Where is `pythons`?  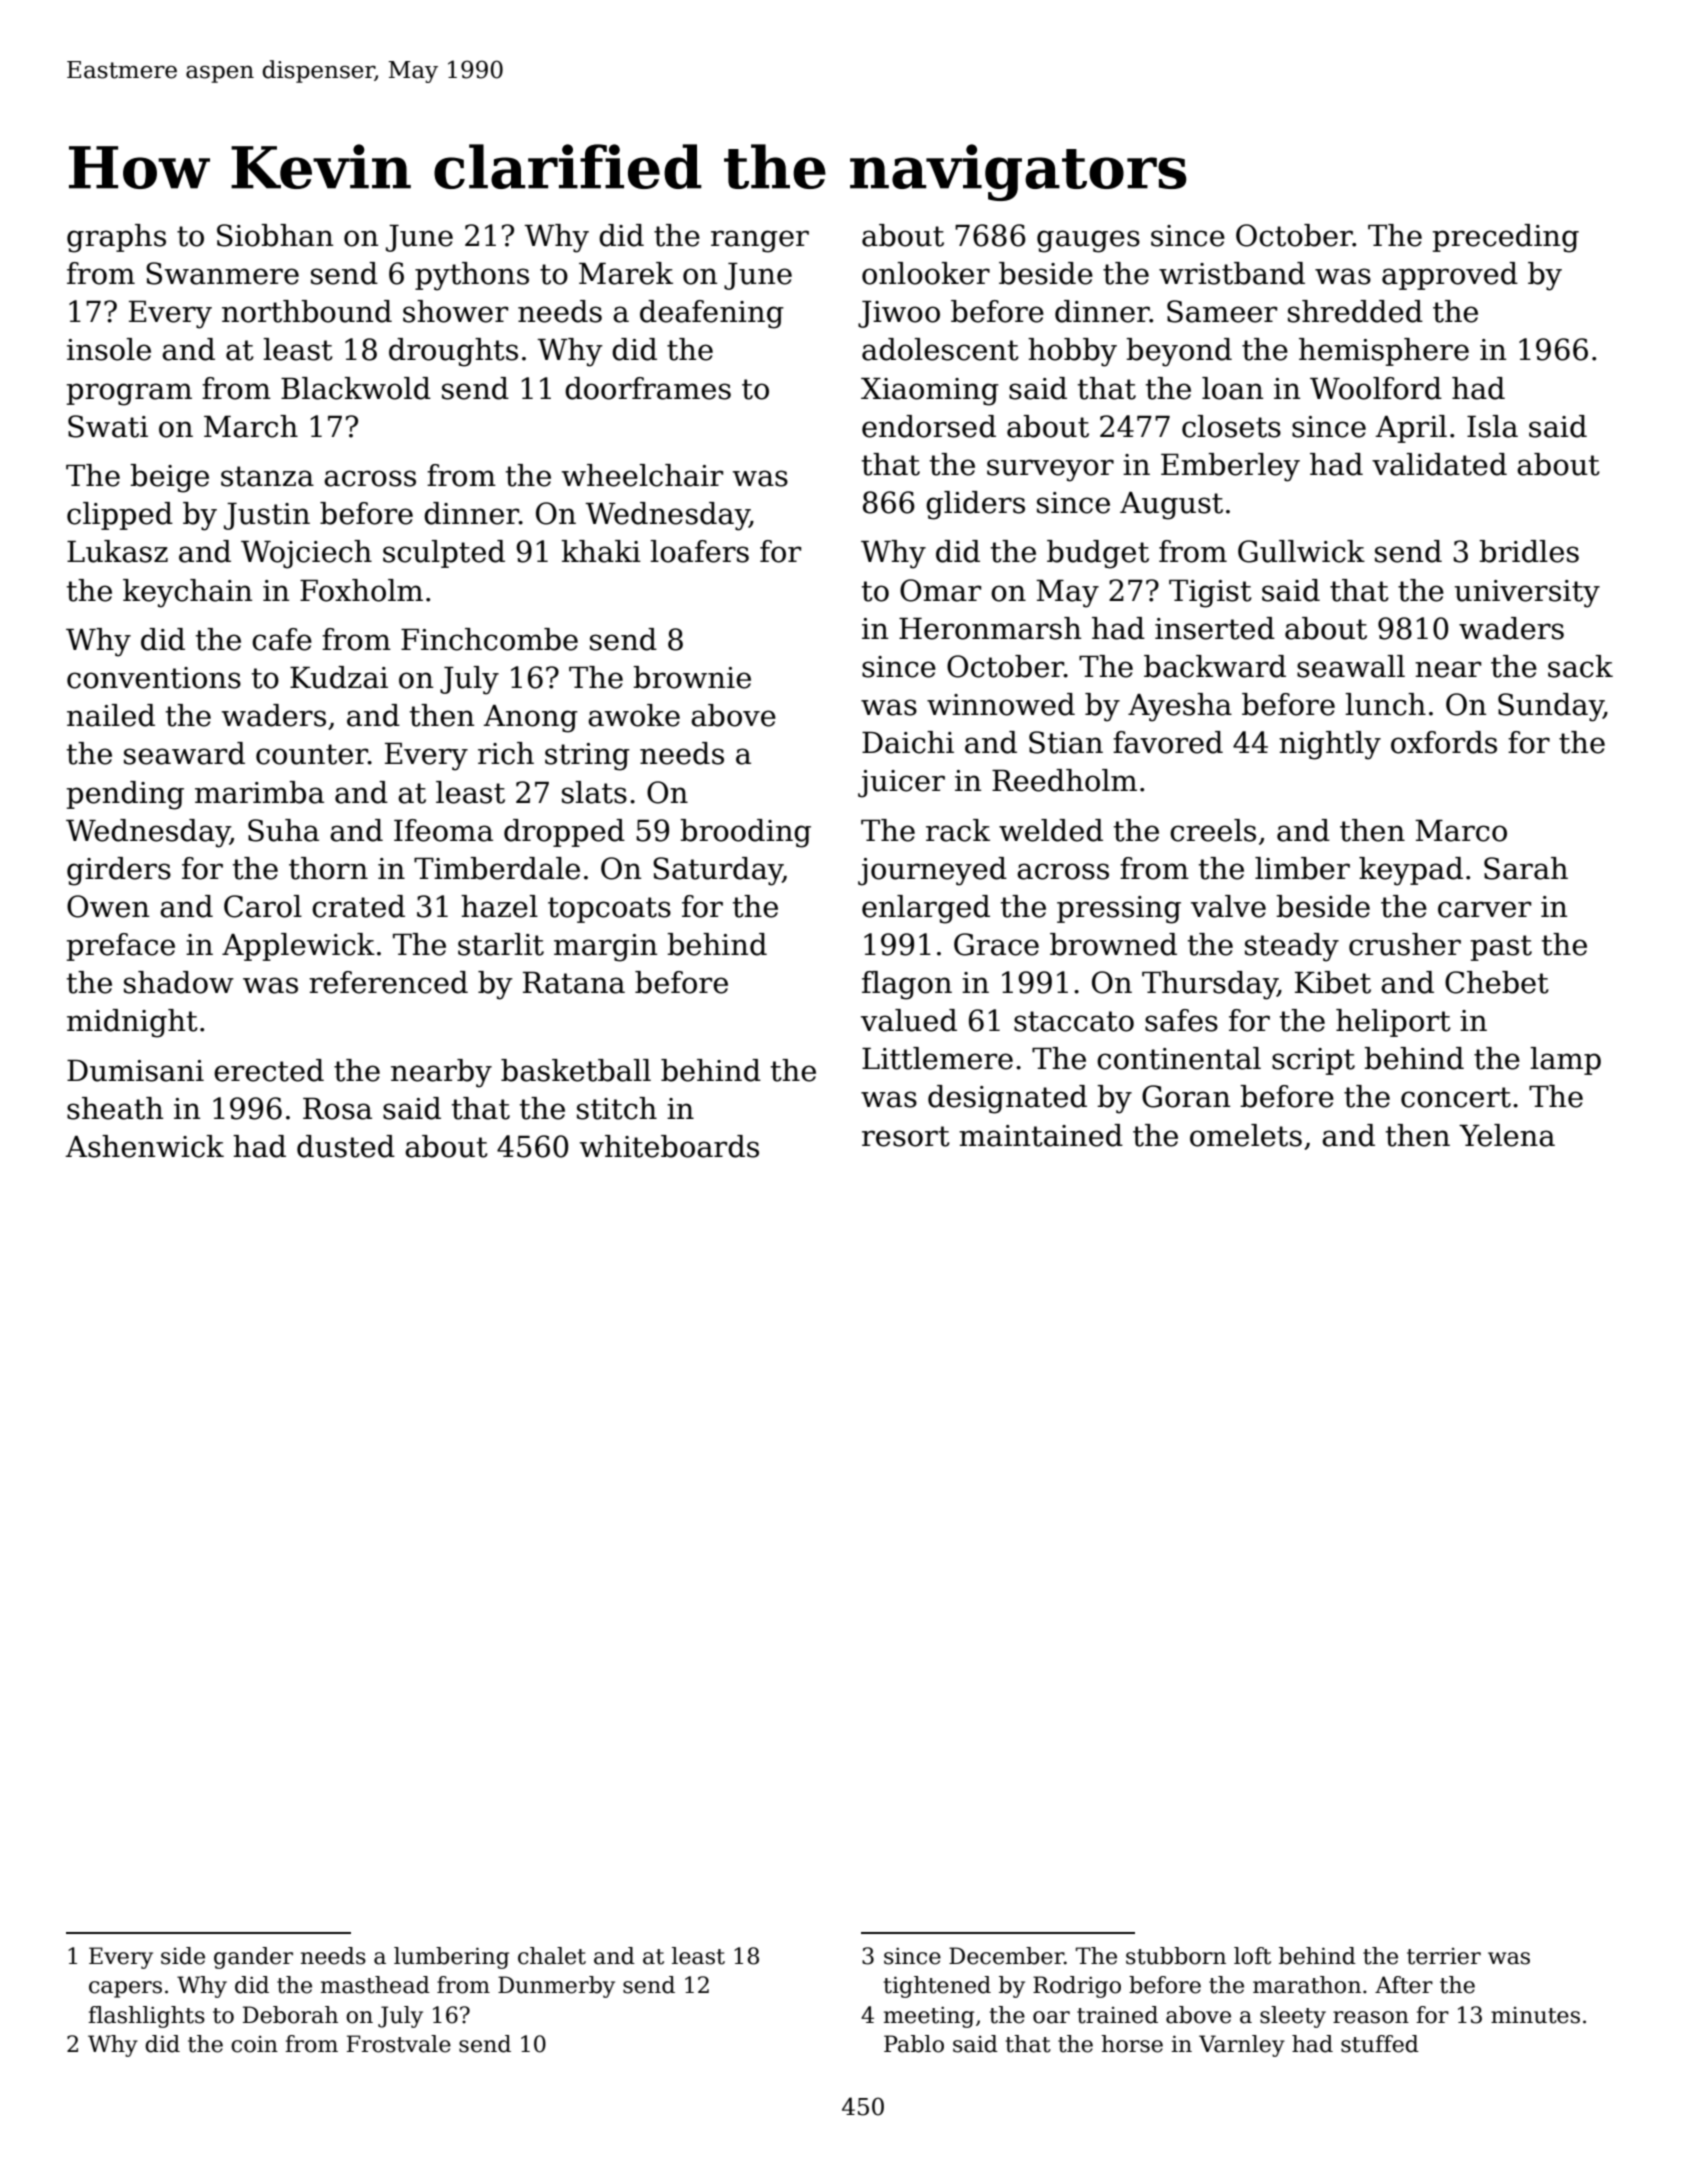 pythons is located at coordinates (472, 276).
